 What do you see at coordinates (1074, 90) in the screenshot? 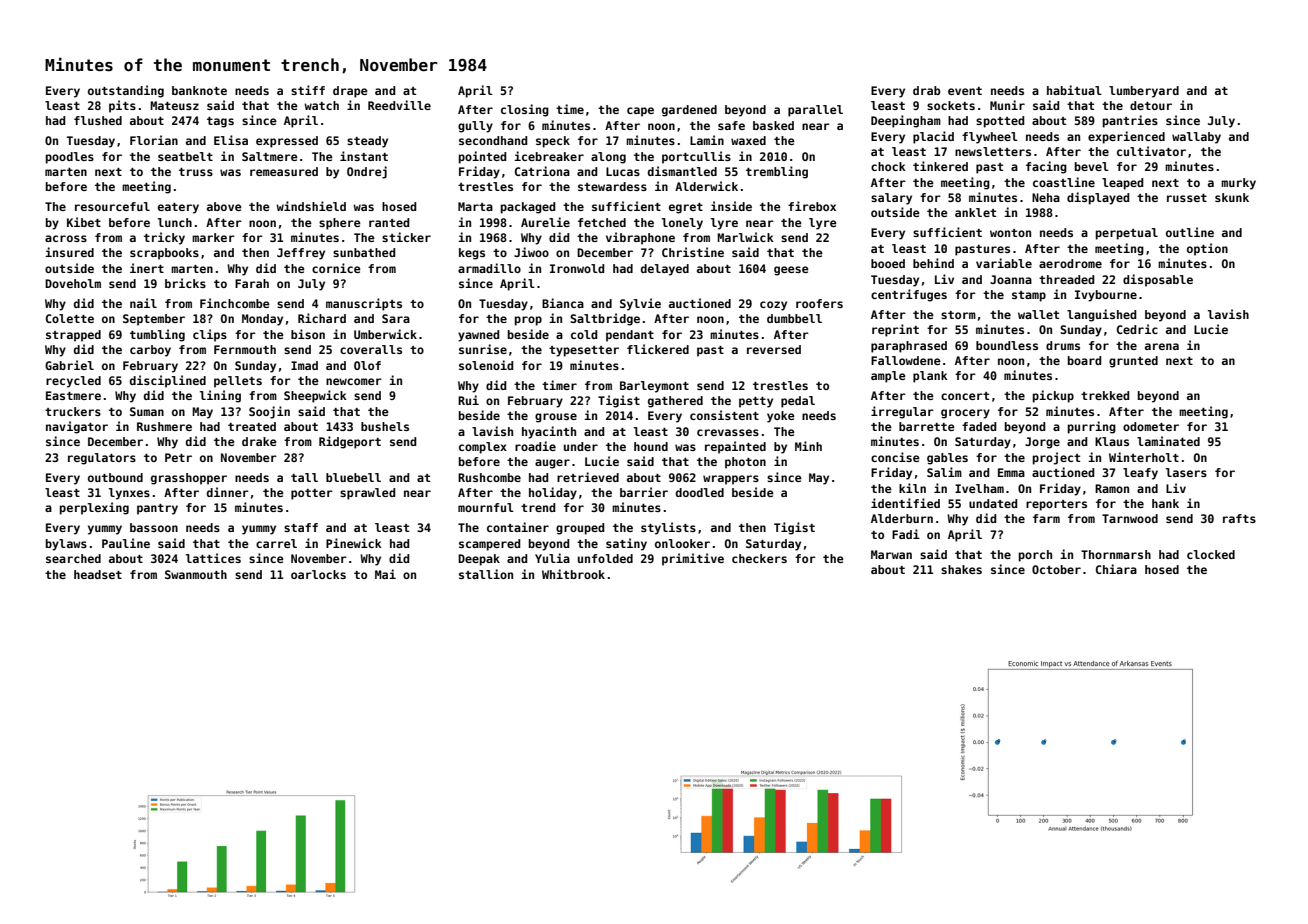
I see `habitual` at bounding box center [1074, 90].
